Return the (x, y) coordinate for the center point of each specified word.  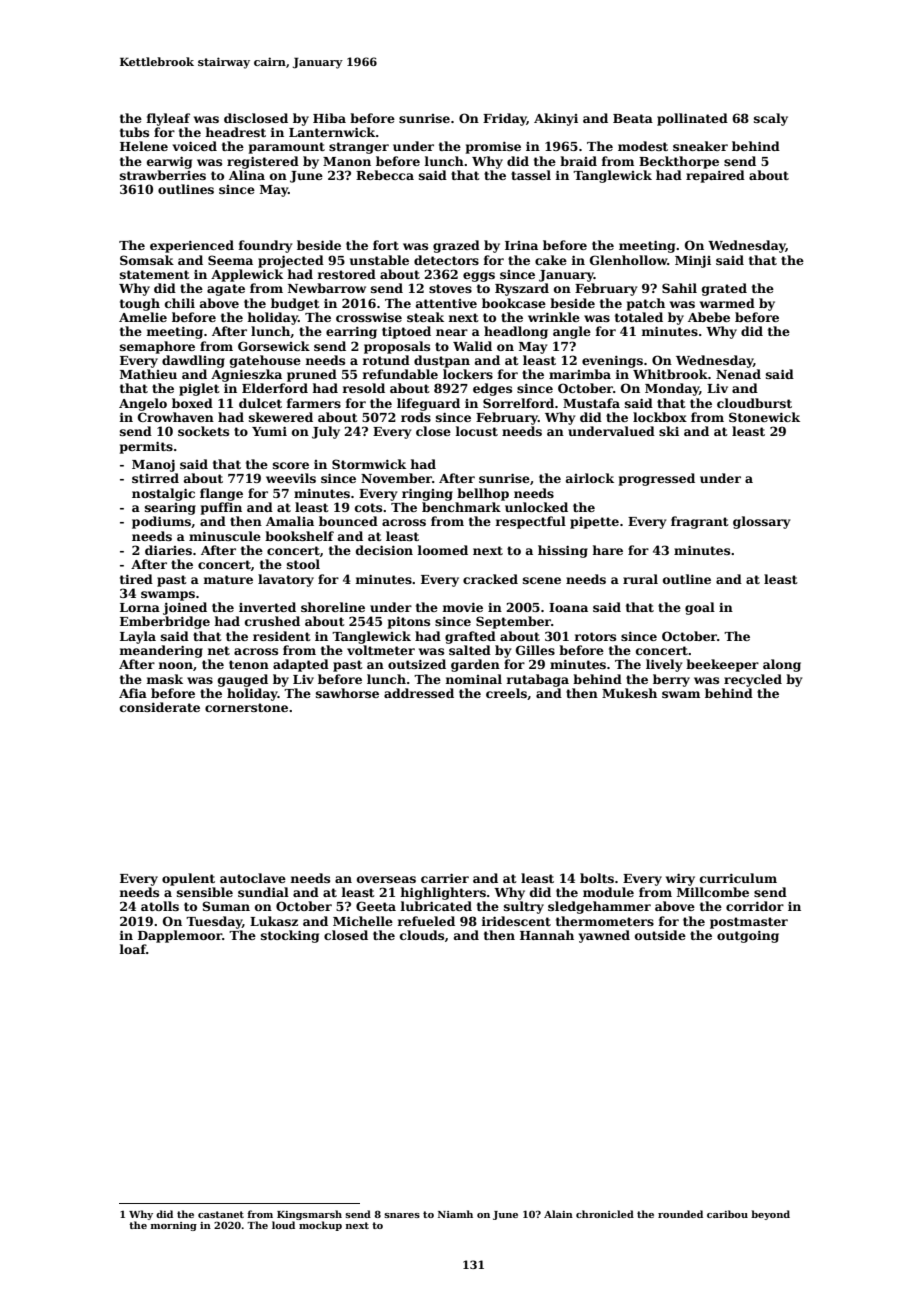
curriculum (738, 878)
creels (506, 693)
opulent (188, 879)
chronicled (605, 1214)
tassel (531, 175)
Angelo (143, 404)
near (452, 332)
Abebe (709, 317)
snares (402, 1215)
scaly (771, 119)
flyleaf (168, 119)
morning (174, 1226)
